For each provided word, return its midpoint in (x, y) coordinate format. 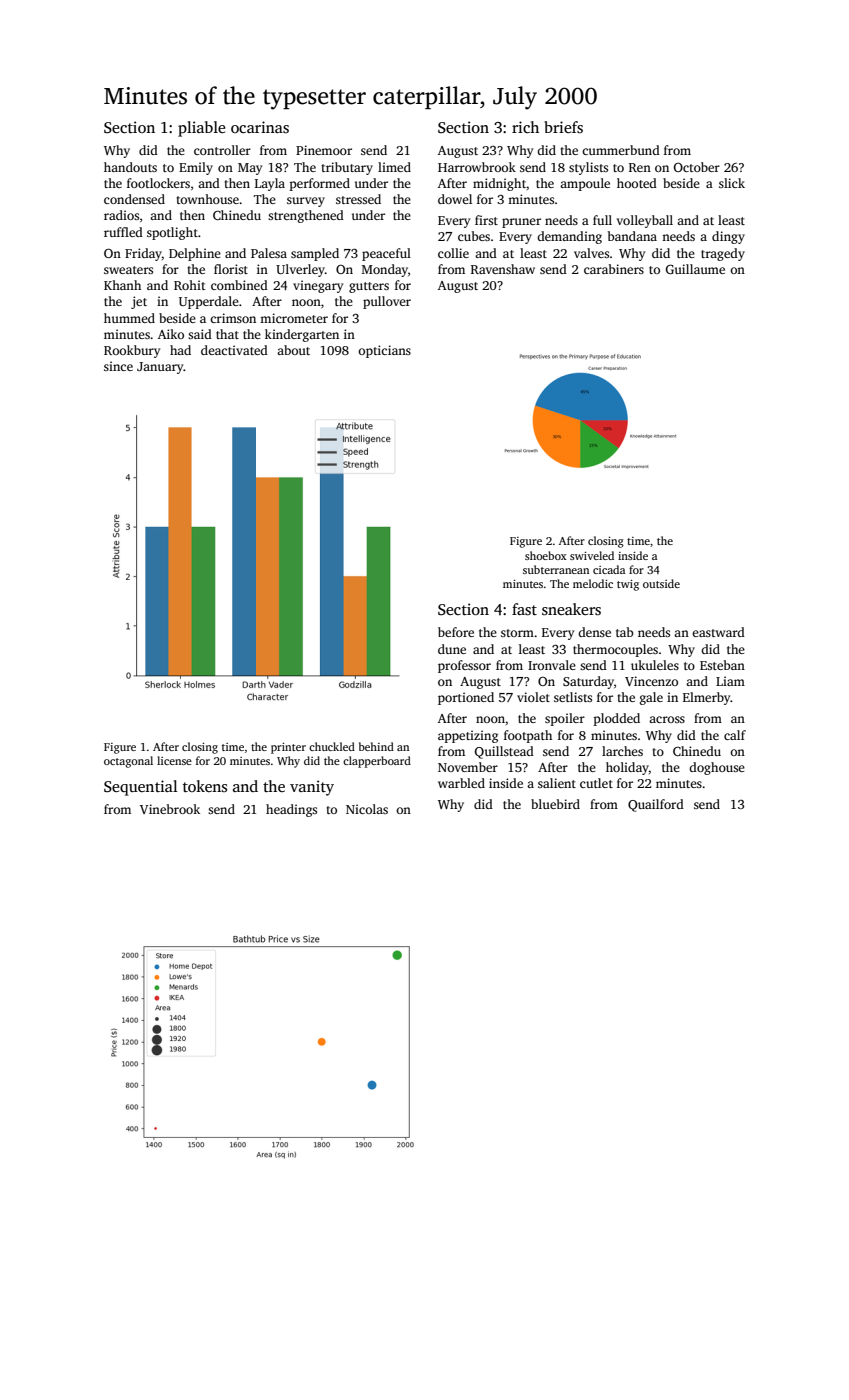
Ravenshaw (503, 269)
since (118, 366)
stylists (588, 168)
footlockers (158, 183)
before (456, 632)
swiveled (592, 555)
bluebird (555, 804)
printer (288, 748)
